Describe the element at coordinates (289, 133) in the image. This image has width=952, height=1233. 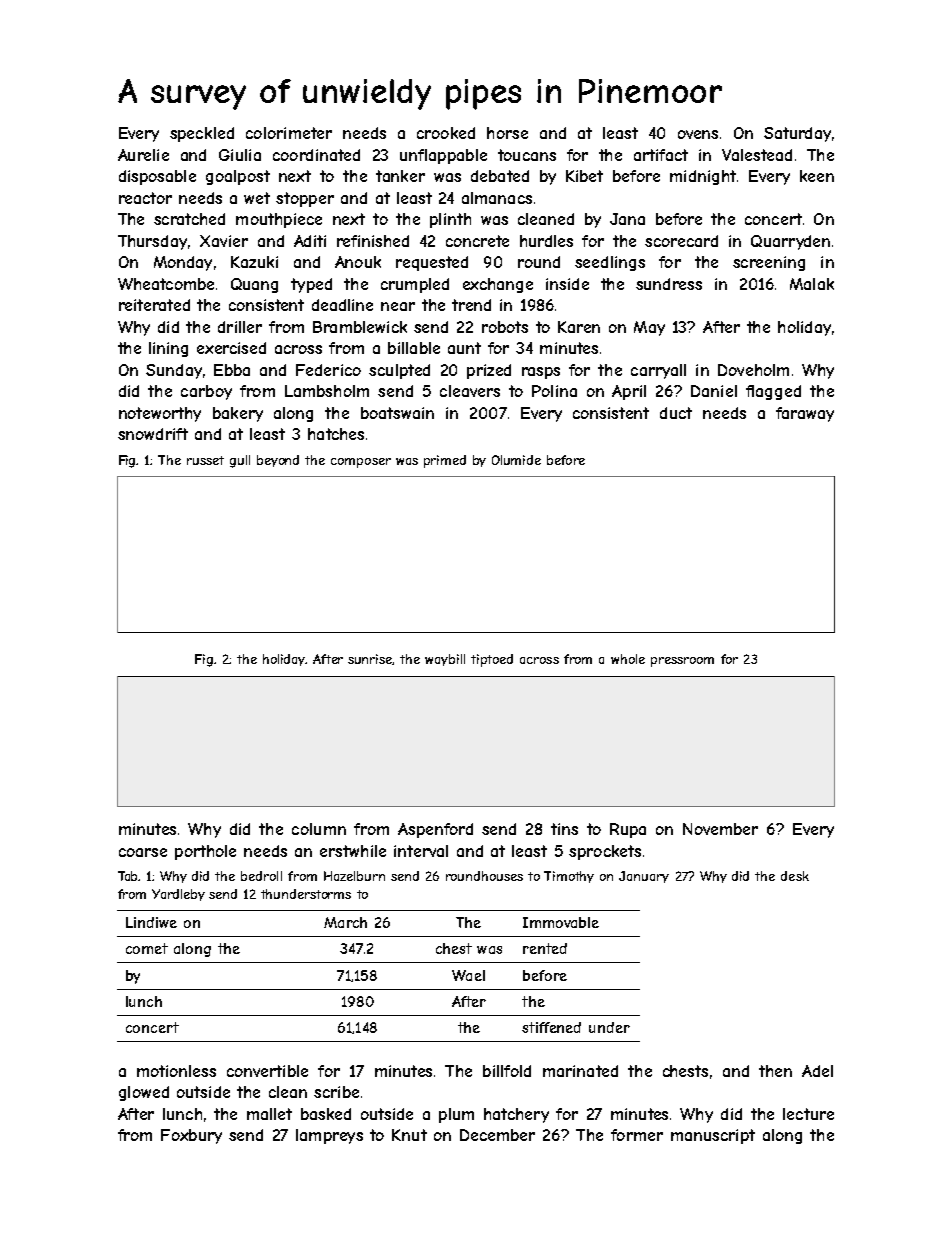
I see `colorimeter` at that location.
